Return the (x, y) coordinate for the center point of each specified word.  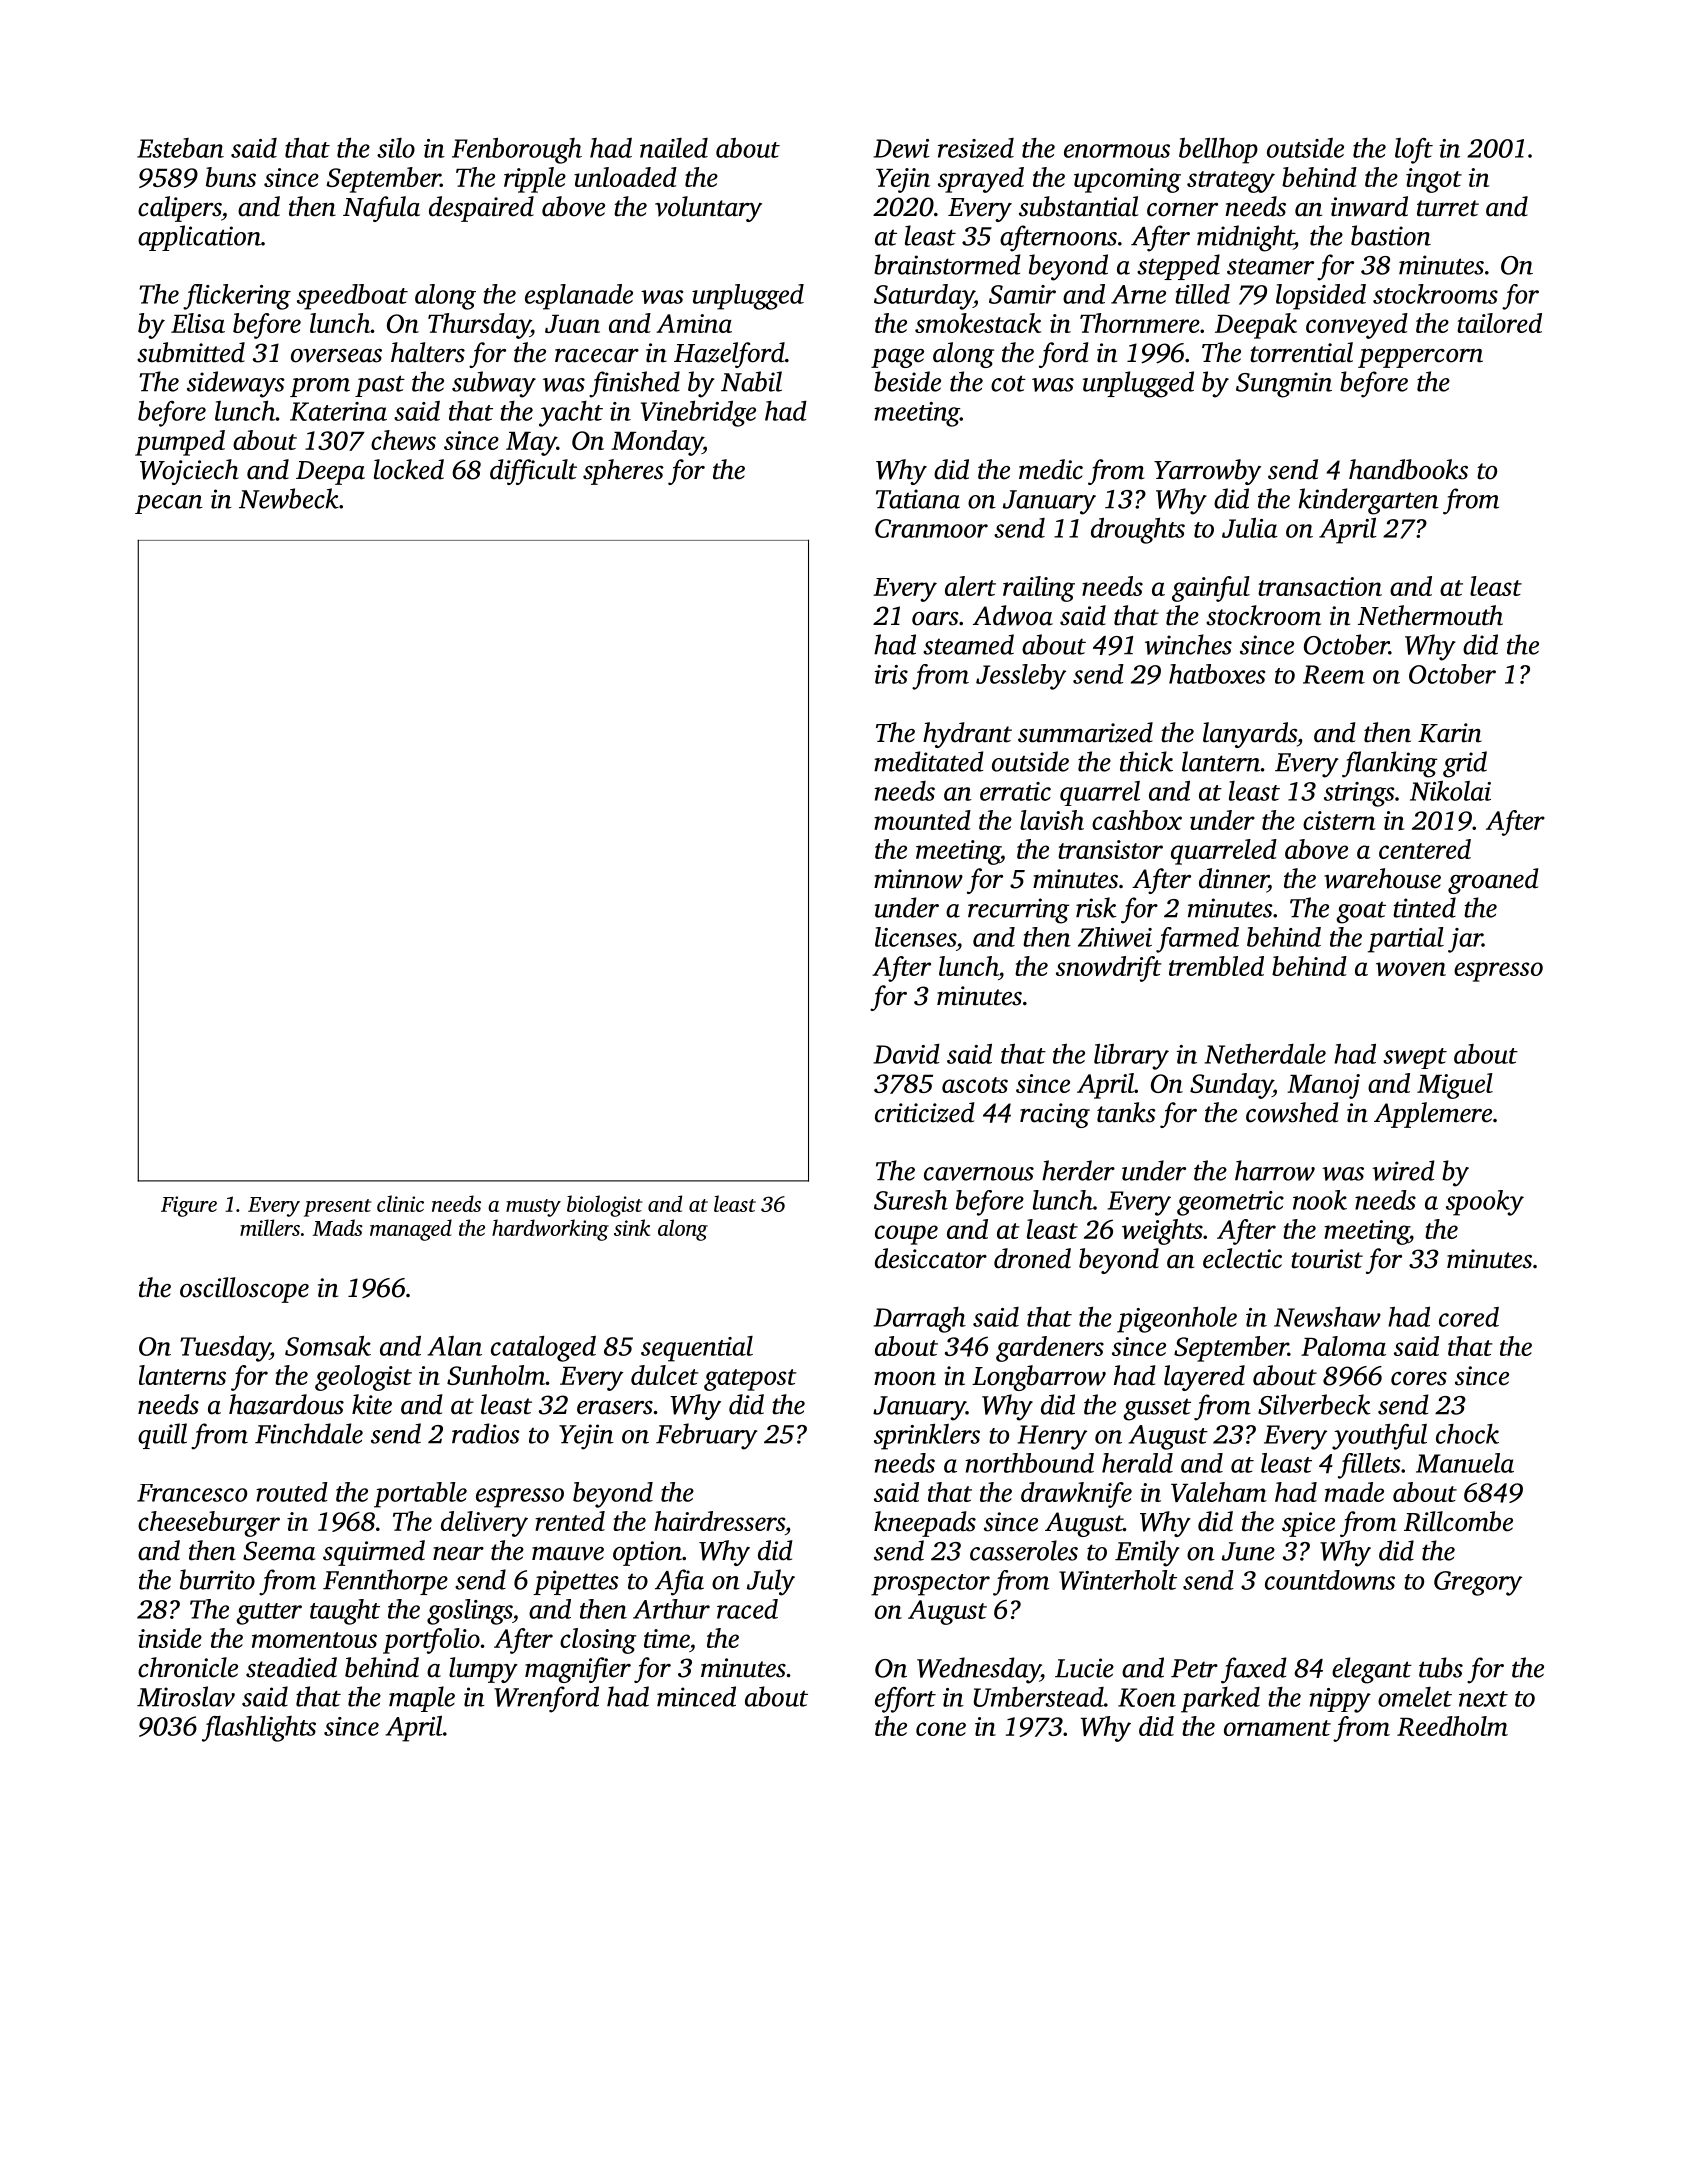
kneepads (925, 1524)
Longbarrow (1039, 1378)
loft (1414, 151)
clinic (400, 1203)
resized (976, 148)
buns (231, 177)
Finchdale (309, 1433)
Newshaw (1327, 1317)
